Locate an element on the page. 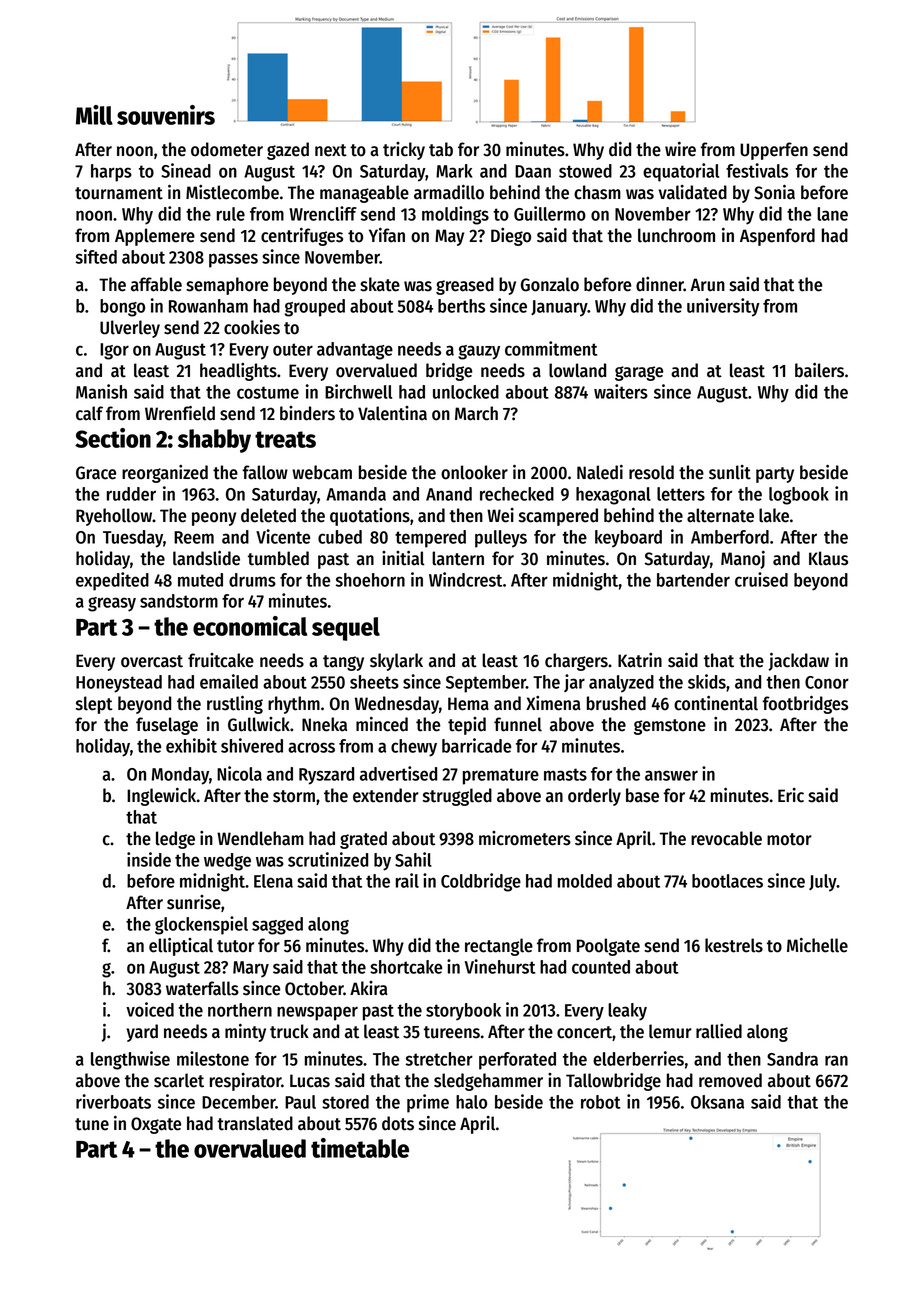 Image resolution: width=924 pixels, height=1308 pixels. landslide is located at coordinates (206, 558).
